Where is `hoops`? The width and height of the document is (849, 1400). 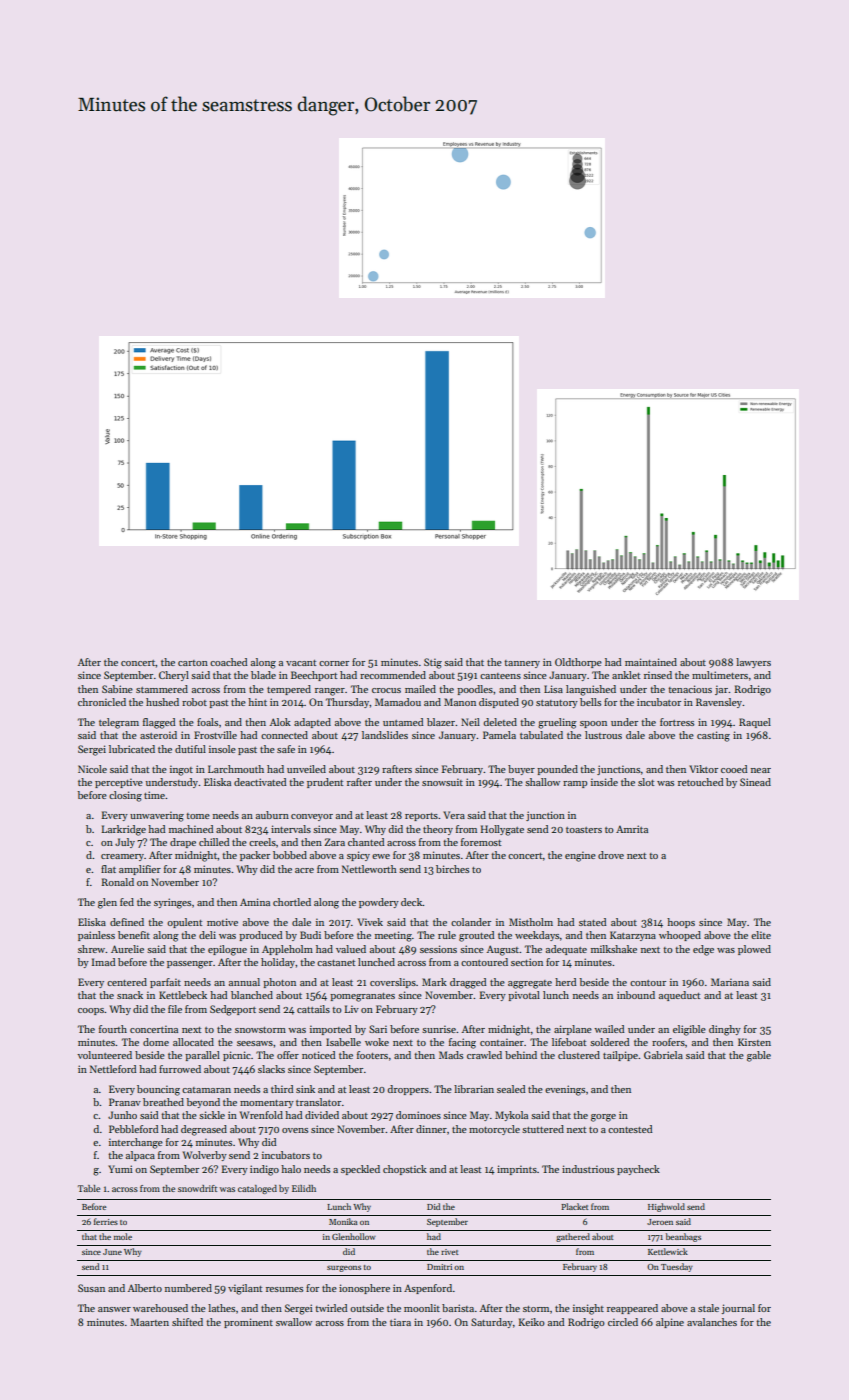
hoops is located at coordinates (681, 923).
